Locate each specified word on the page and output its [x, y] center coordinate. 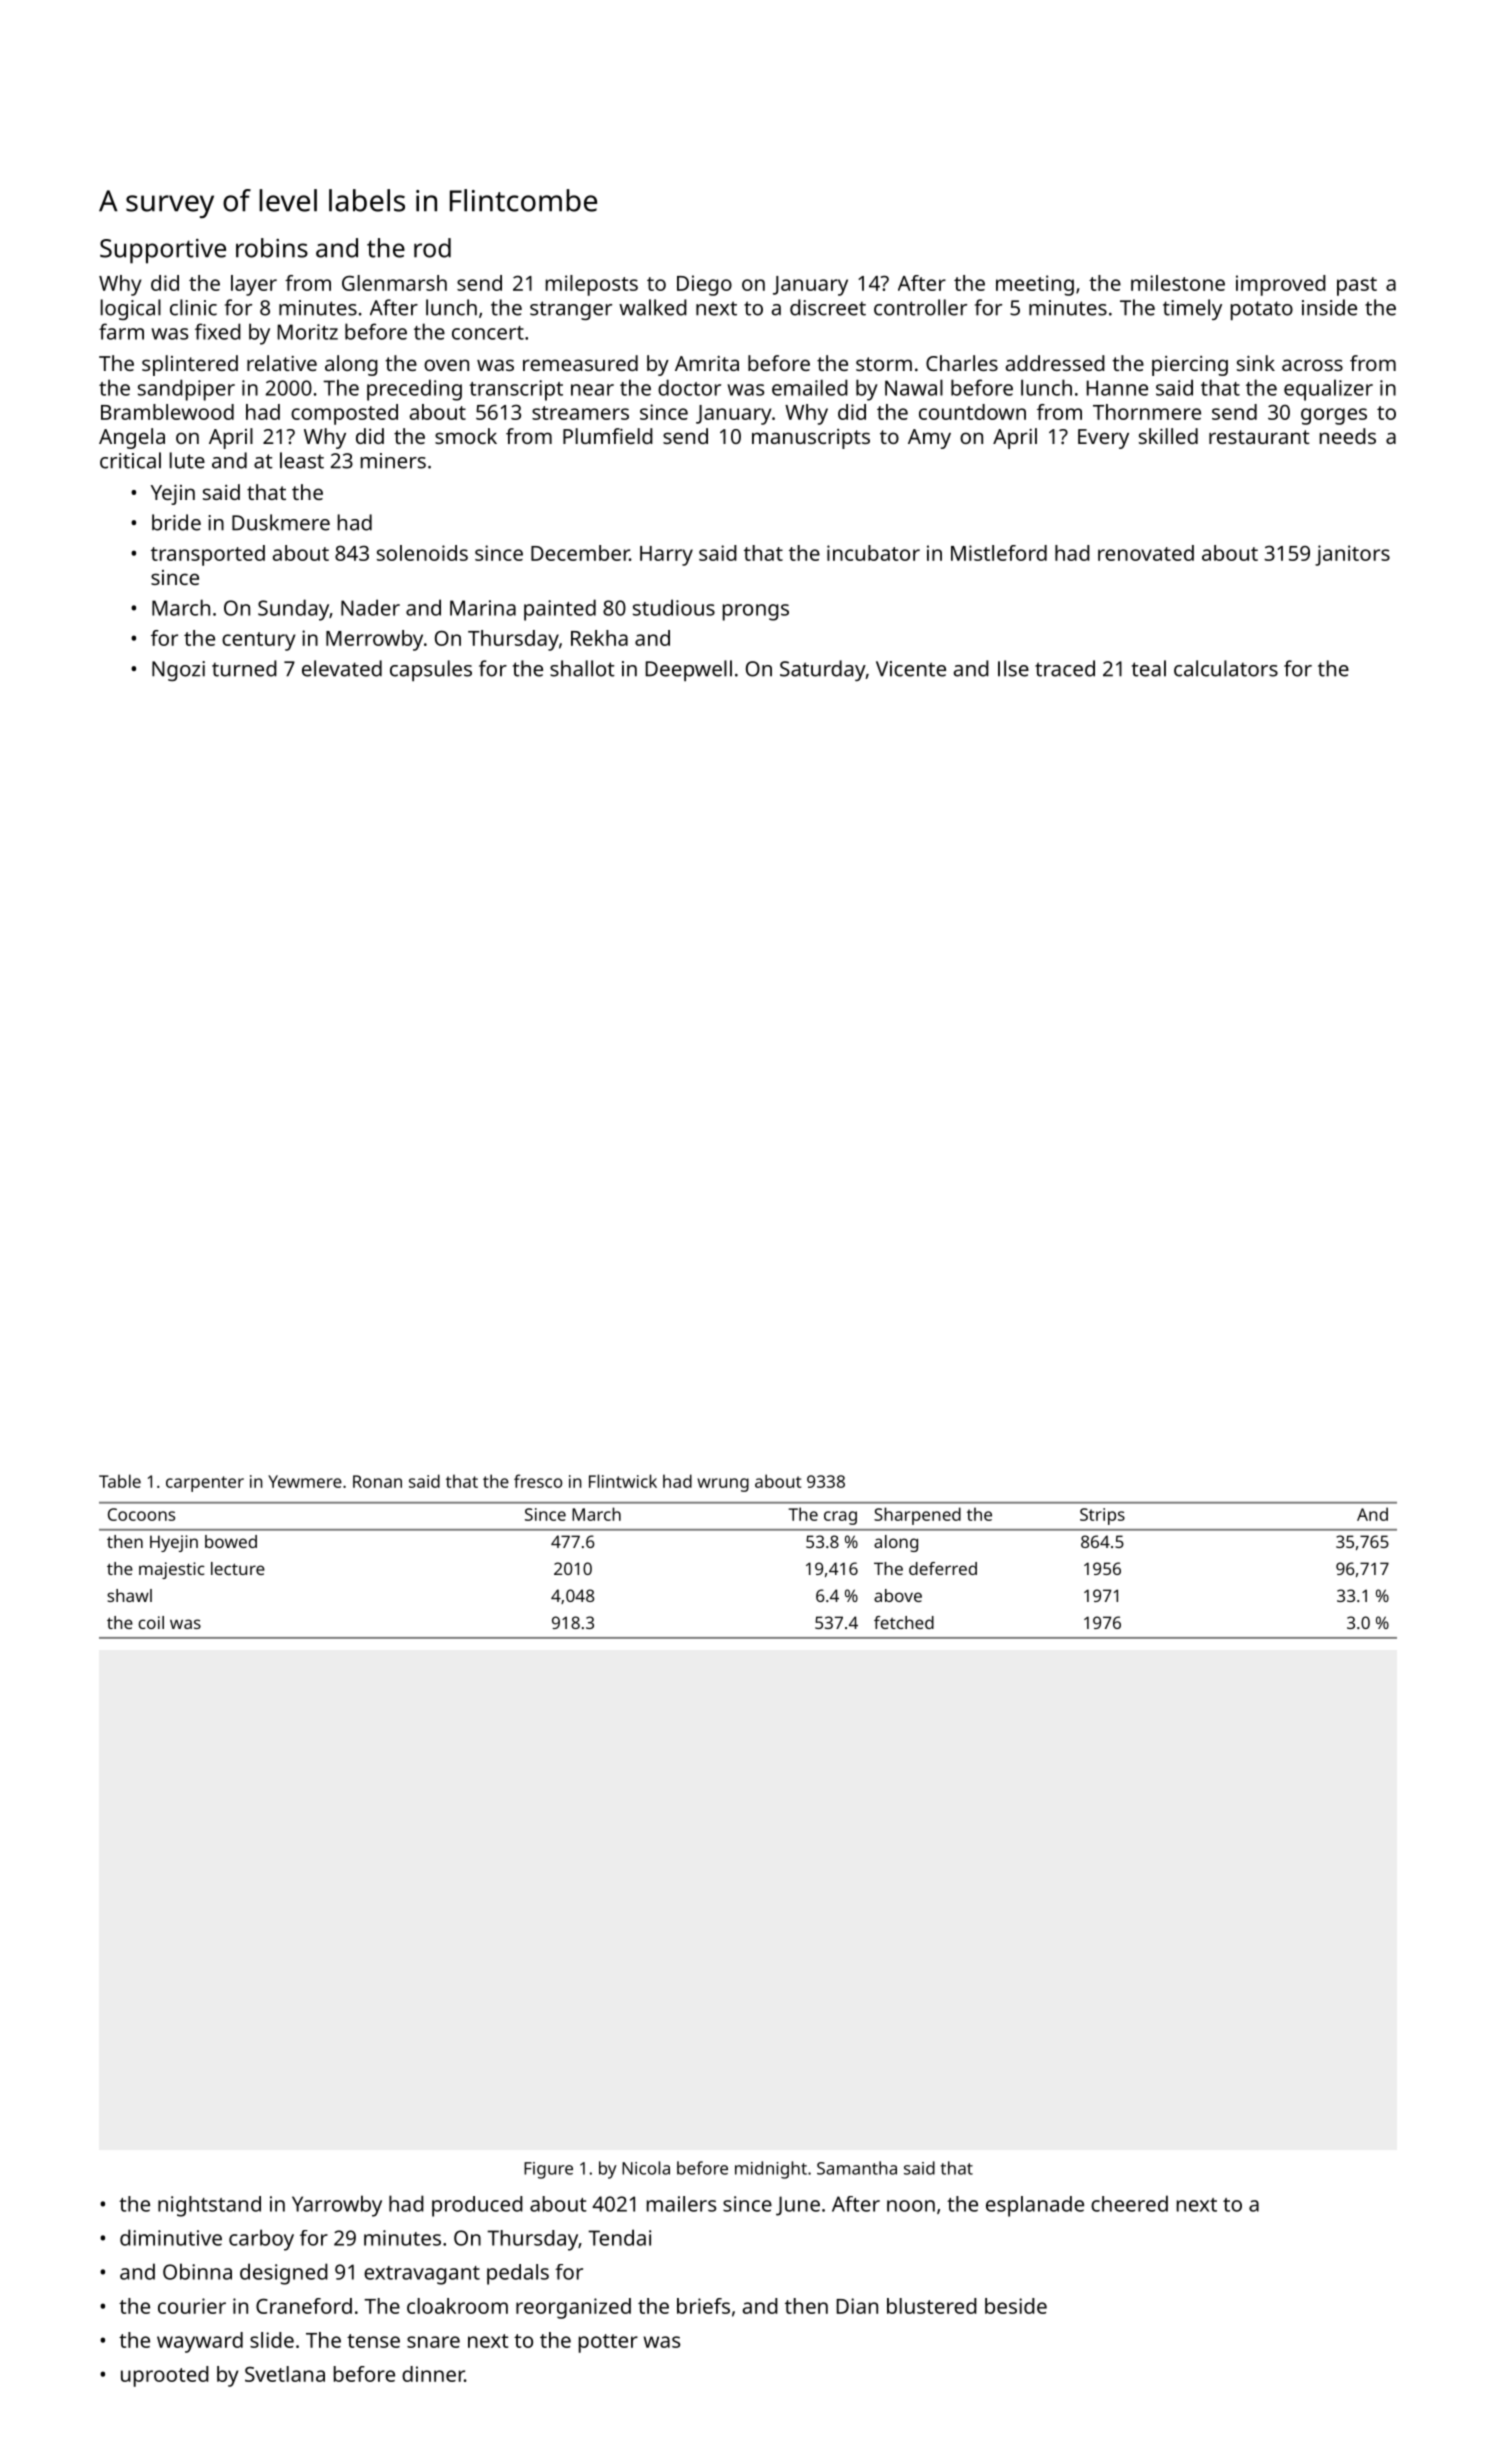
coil [151, 1622]
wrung [723, 1485]
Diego [704, 285]
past [1357, 286]
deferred [943, 1568]
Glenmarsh [394, 283]
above [898, 1595]
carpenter [205, 1484]
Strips [1102, 1516]
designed [284, 2274]
